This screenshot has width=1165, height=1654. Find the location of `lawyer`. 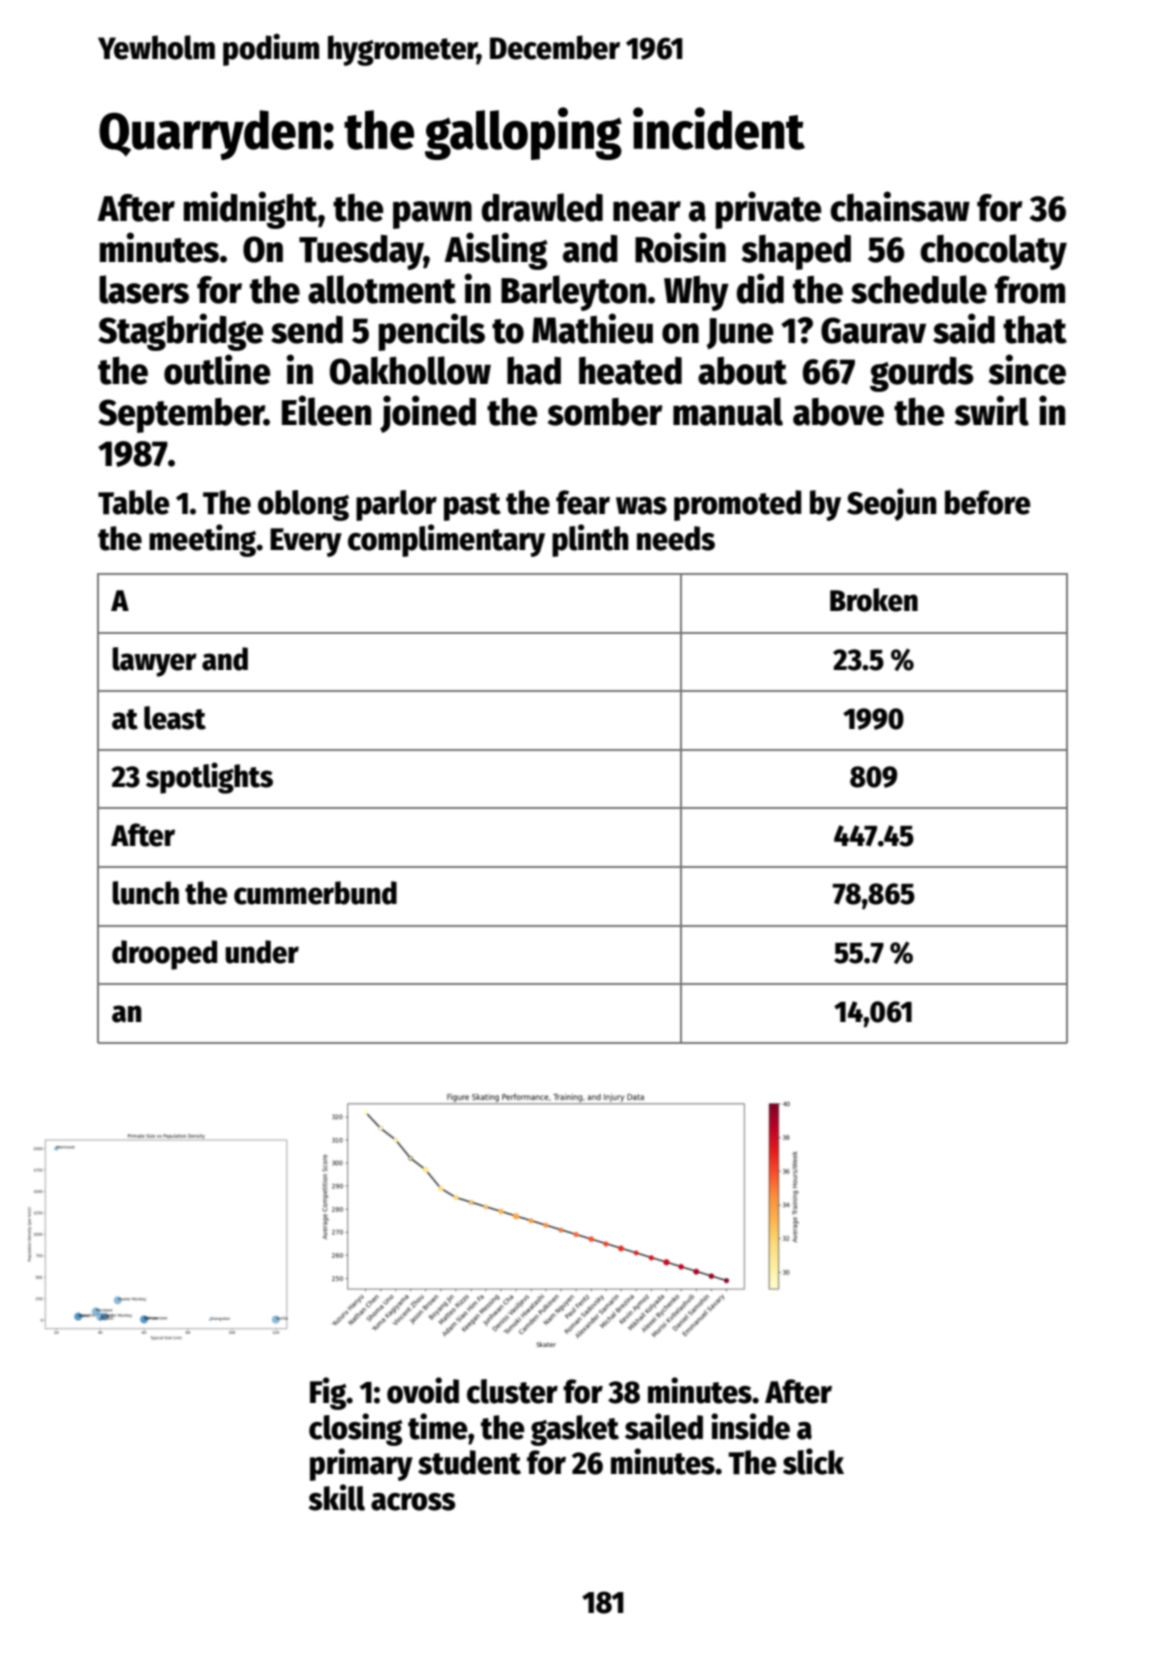

lawyer is located at coordinates (154, 662).
